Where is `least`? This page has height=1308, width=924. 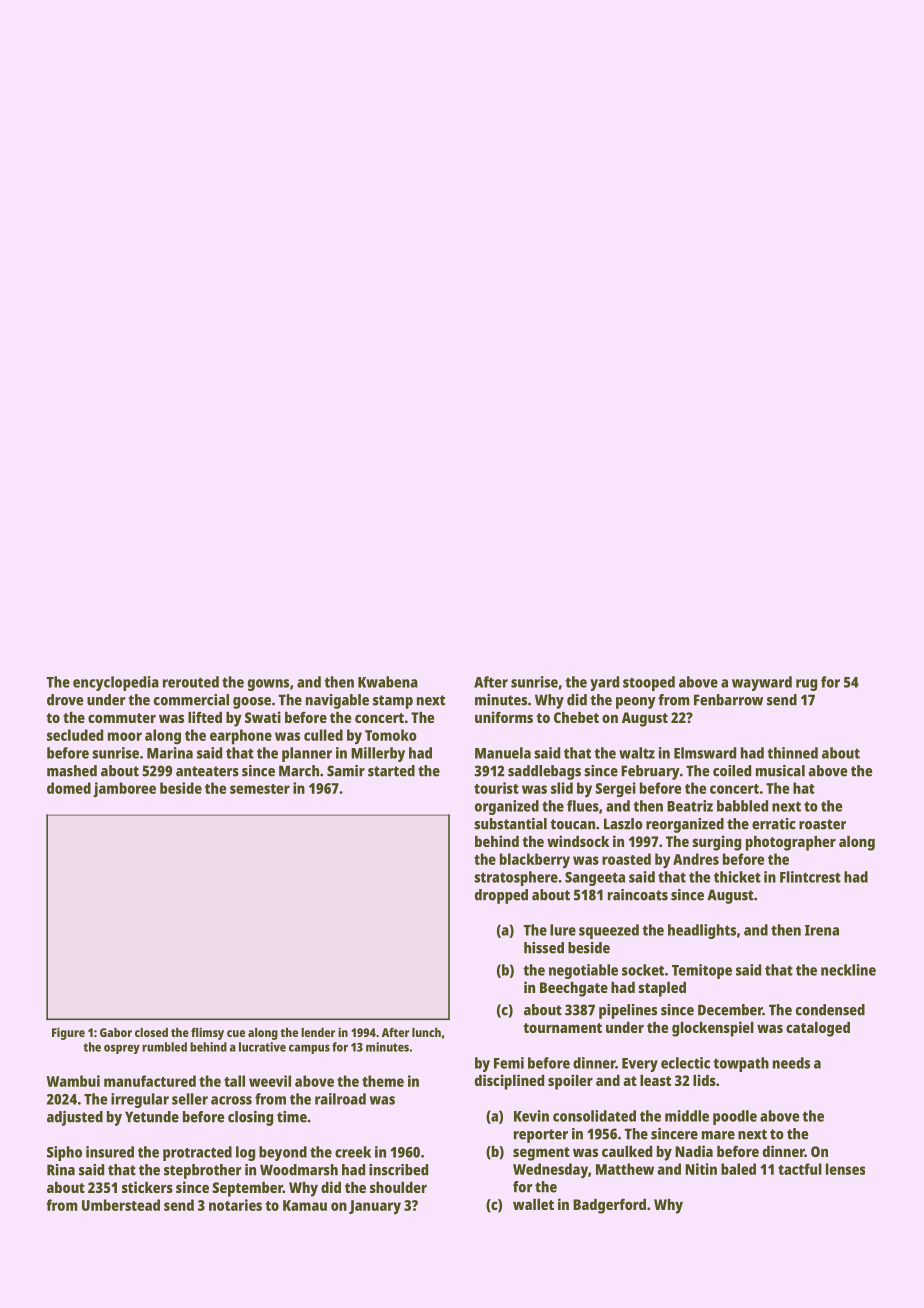 least is located at coordinates (655, 1080).
